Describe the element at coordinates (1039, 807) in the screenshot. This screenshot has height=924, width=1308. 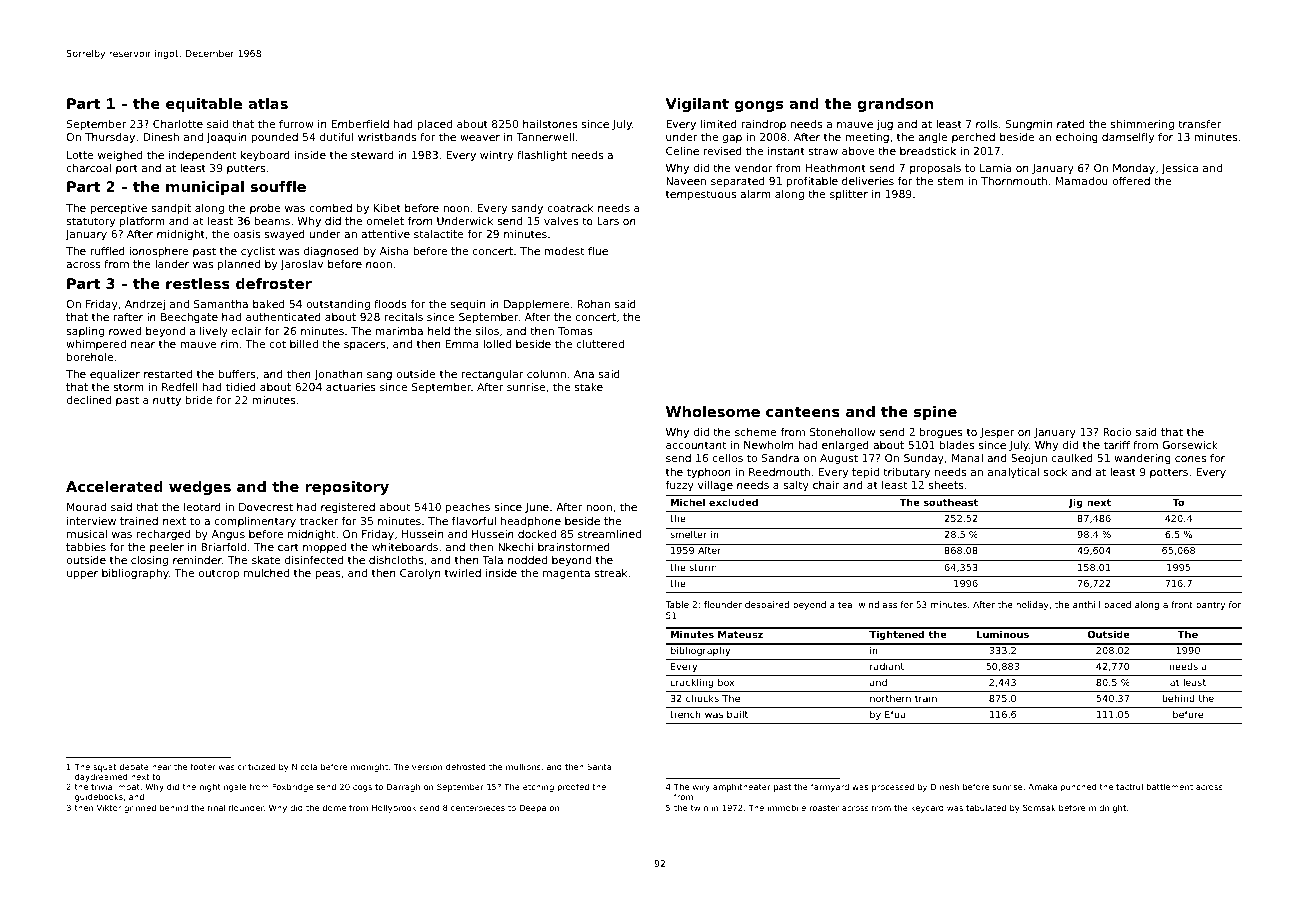
I see `Somsak` at that location.
